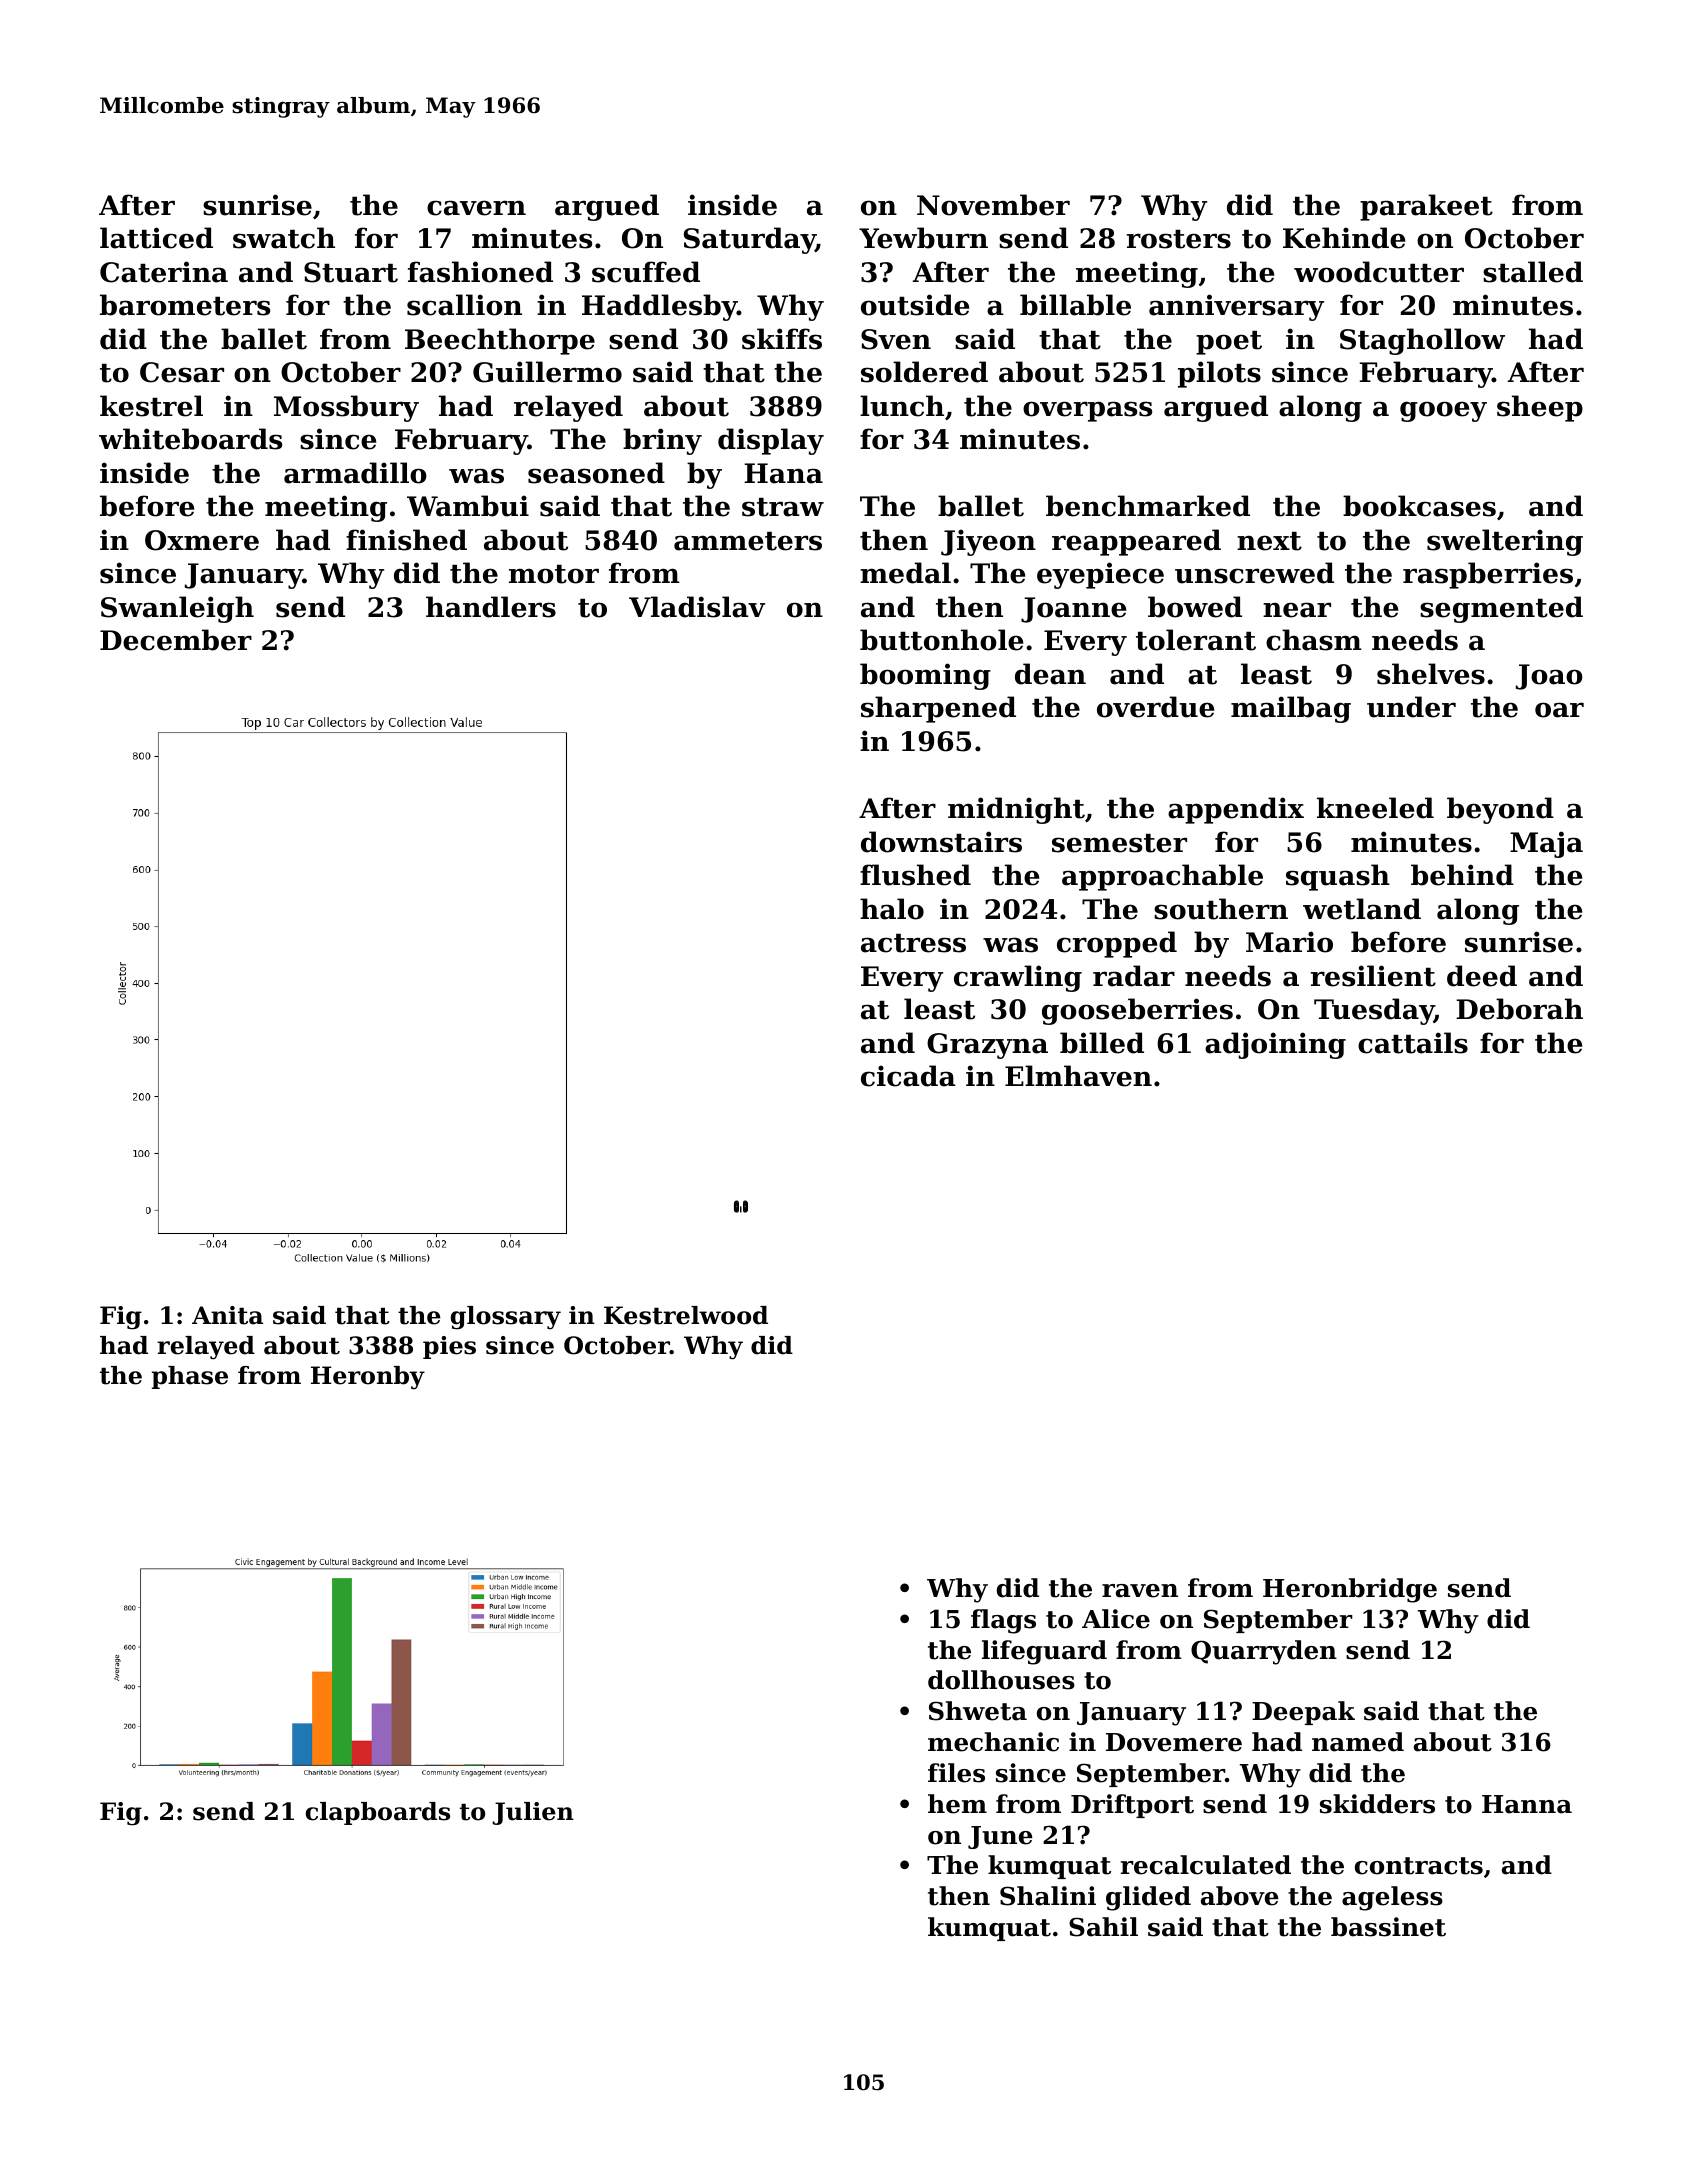 The width and height of the screenshot is (1683, 2178). Describe the element at coordinates (1078, 1076) in the screenshot. I see `Elmhaven` at that location.
